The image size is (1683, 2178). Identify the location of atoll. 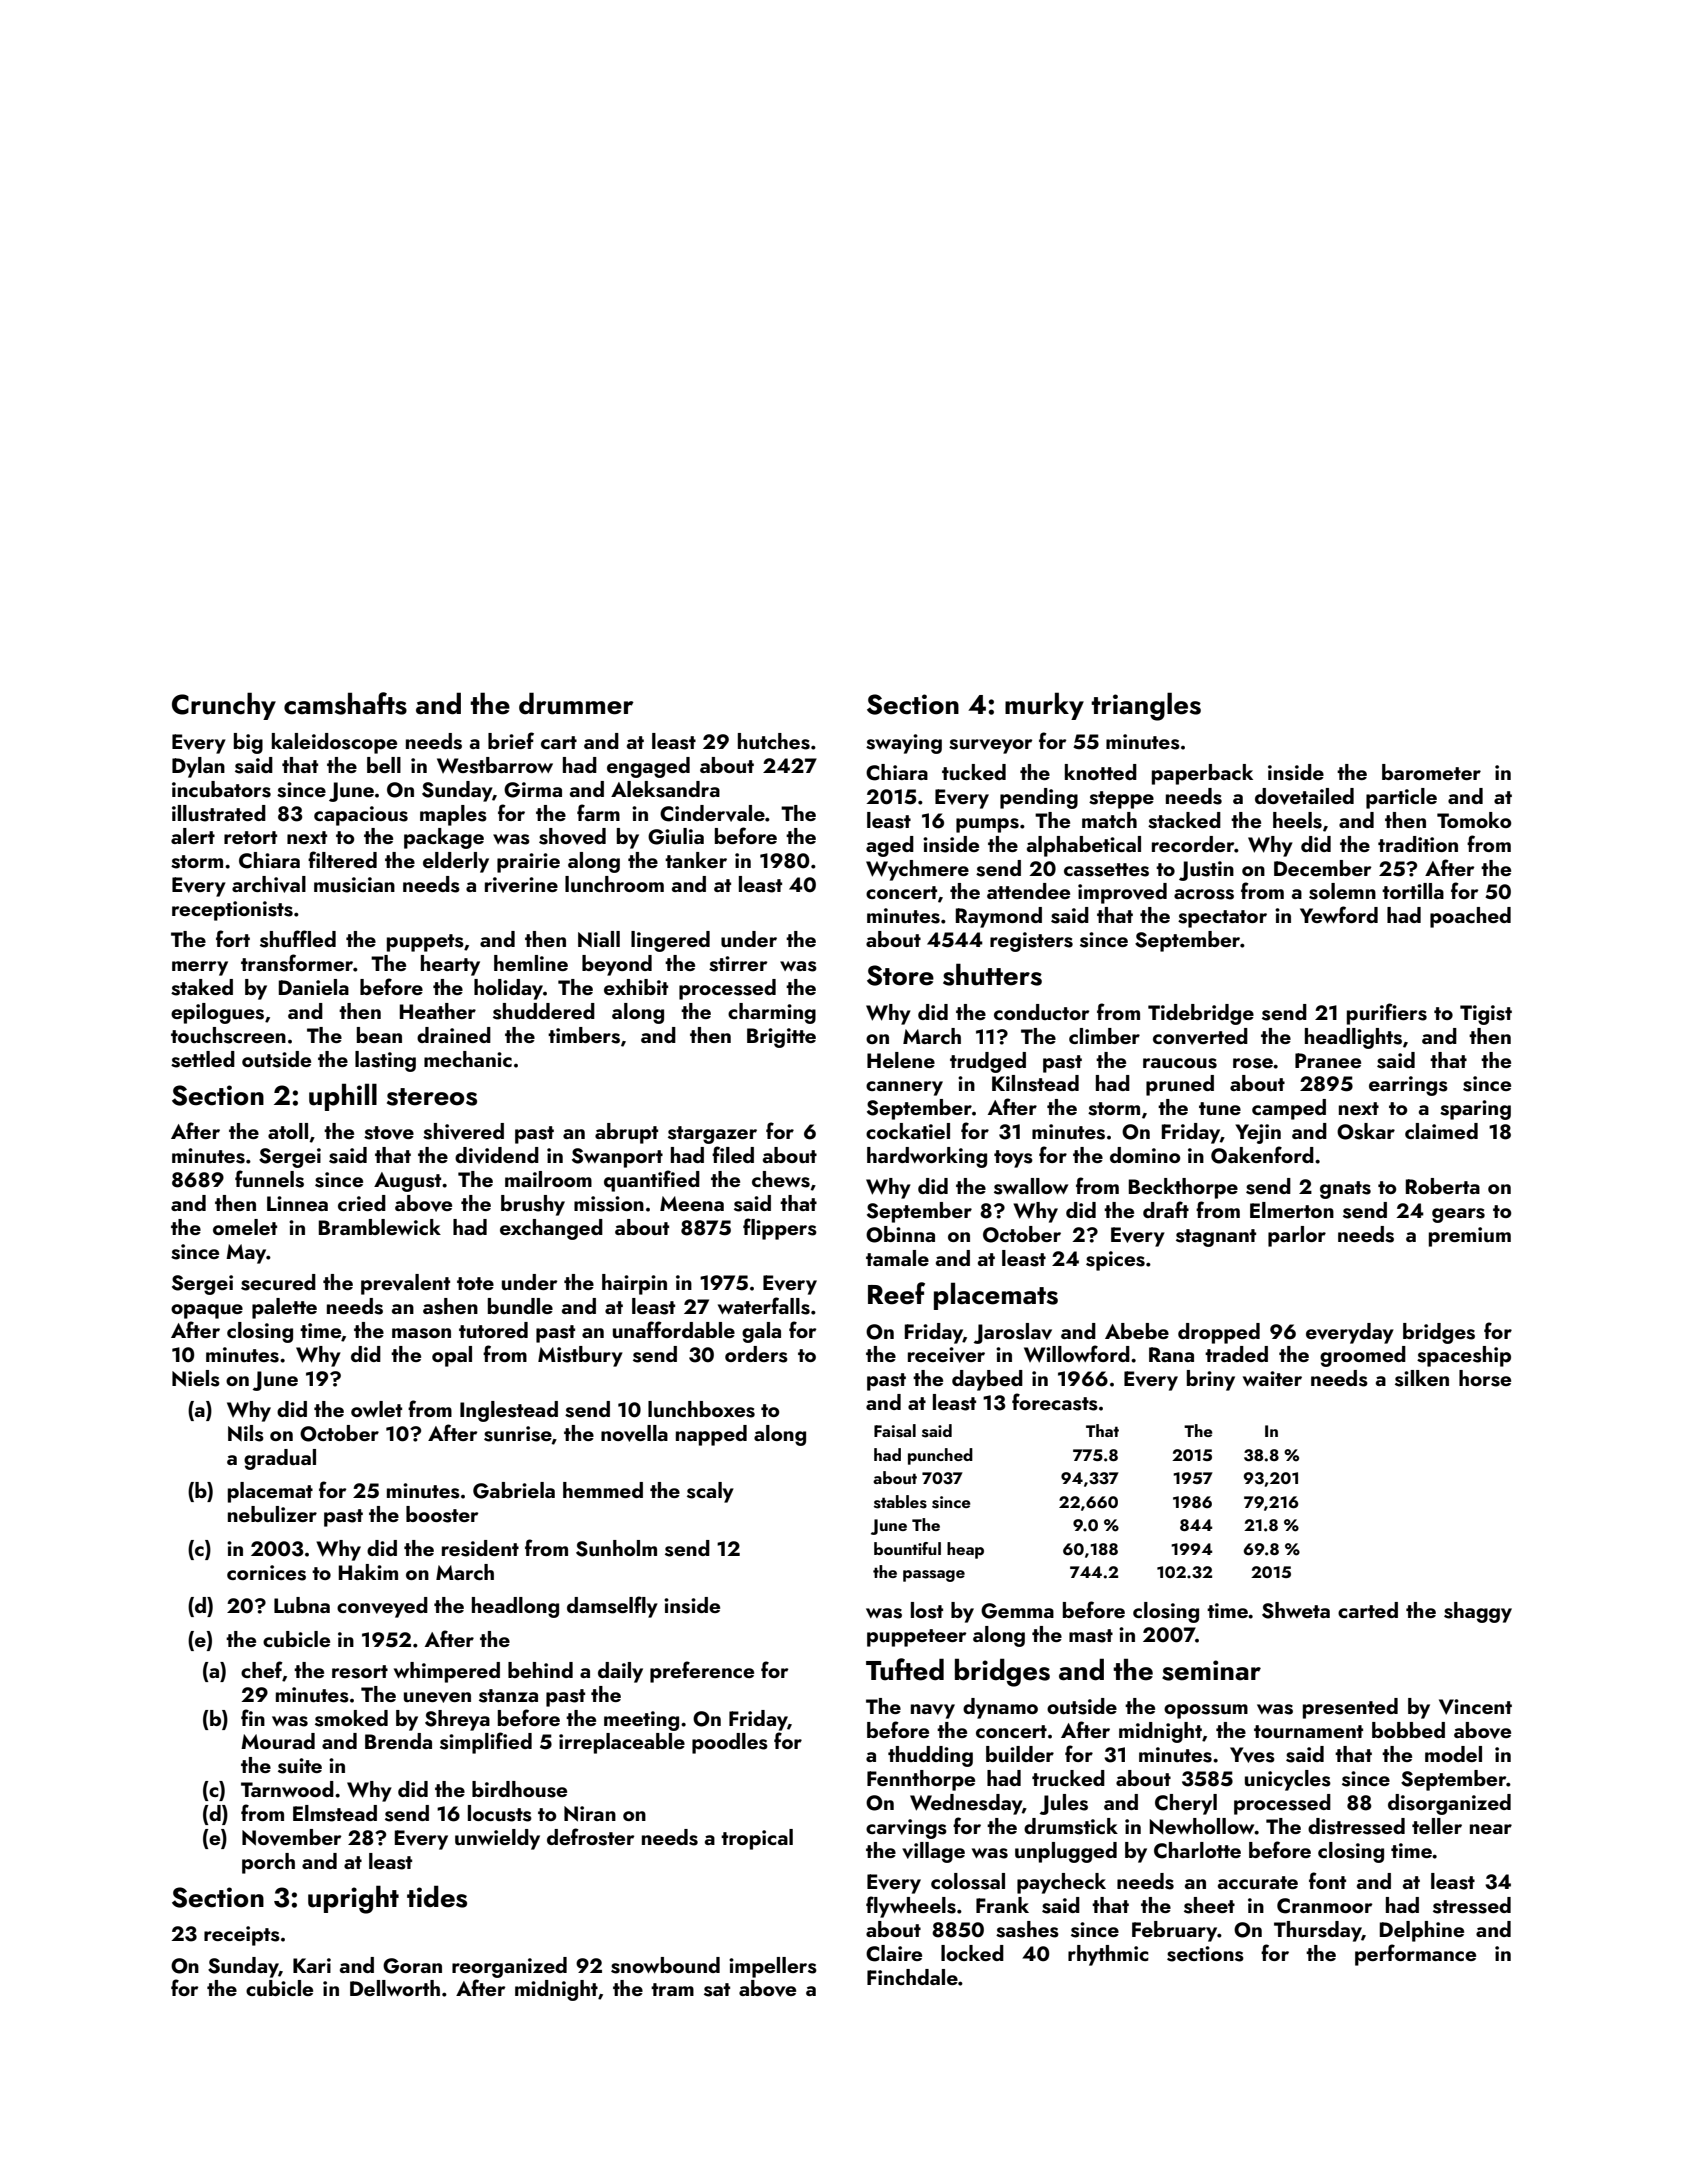
(288, 1131).
